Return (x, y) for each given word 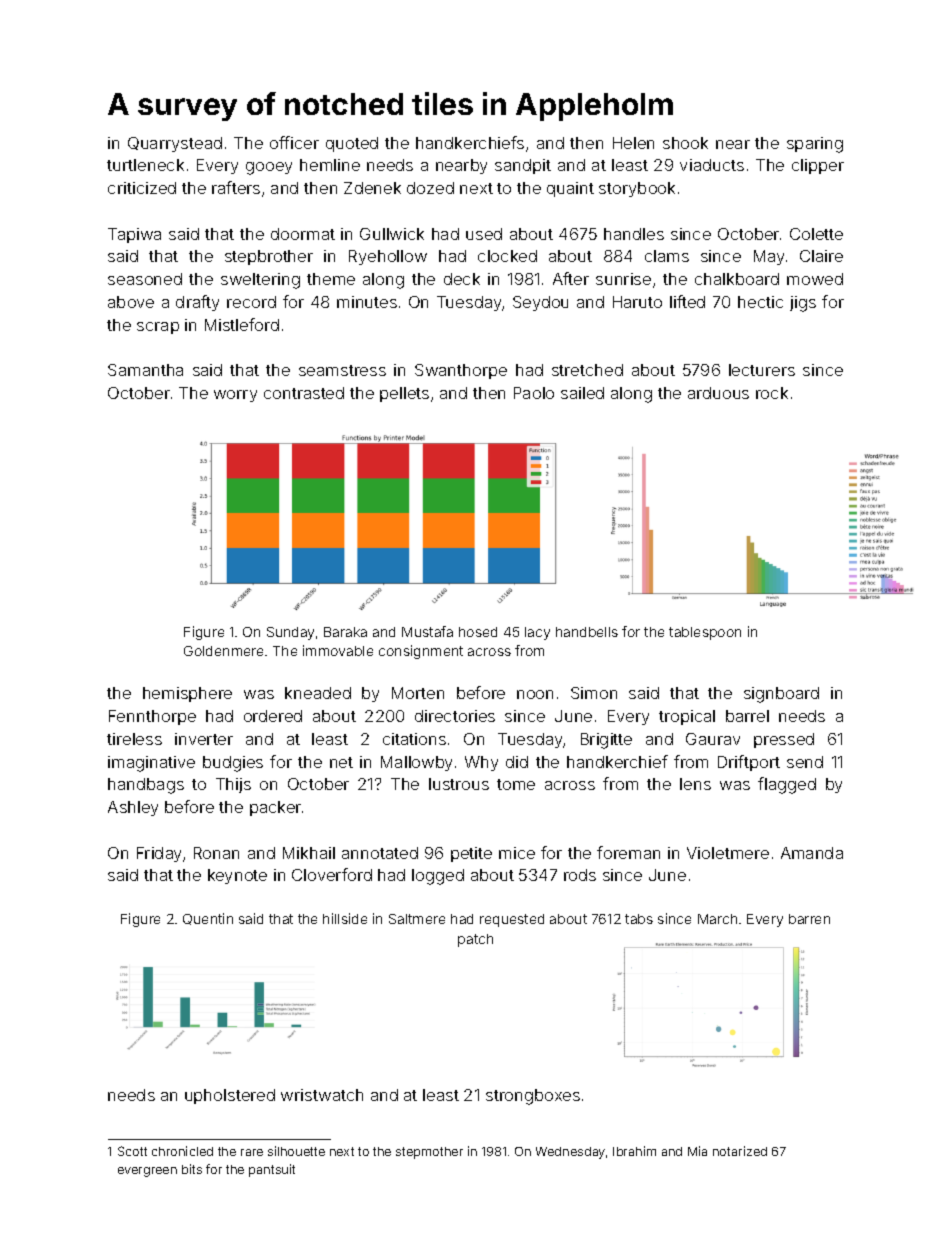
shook (685, 143)
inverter (204, 739)
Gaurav (713, 739)
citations (414, 739)
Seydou (540, 303)
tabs (639, 919)
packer (275, 808)
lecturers (762, 370)
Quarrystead (175, 144)
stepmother (429, 1153)
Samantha (145, 370)
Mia (697, 1151)
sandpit (523, 166)
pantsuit (272, 1170)
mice (517, 853)
